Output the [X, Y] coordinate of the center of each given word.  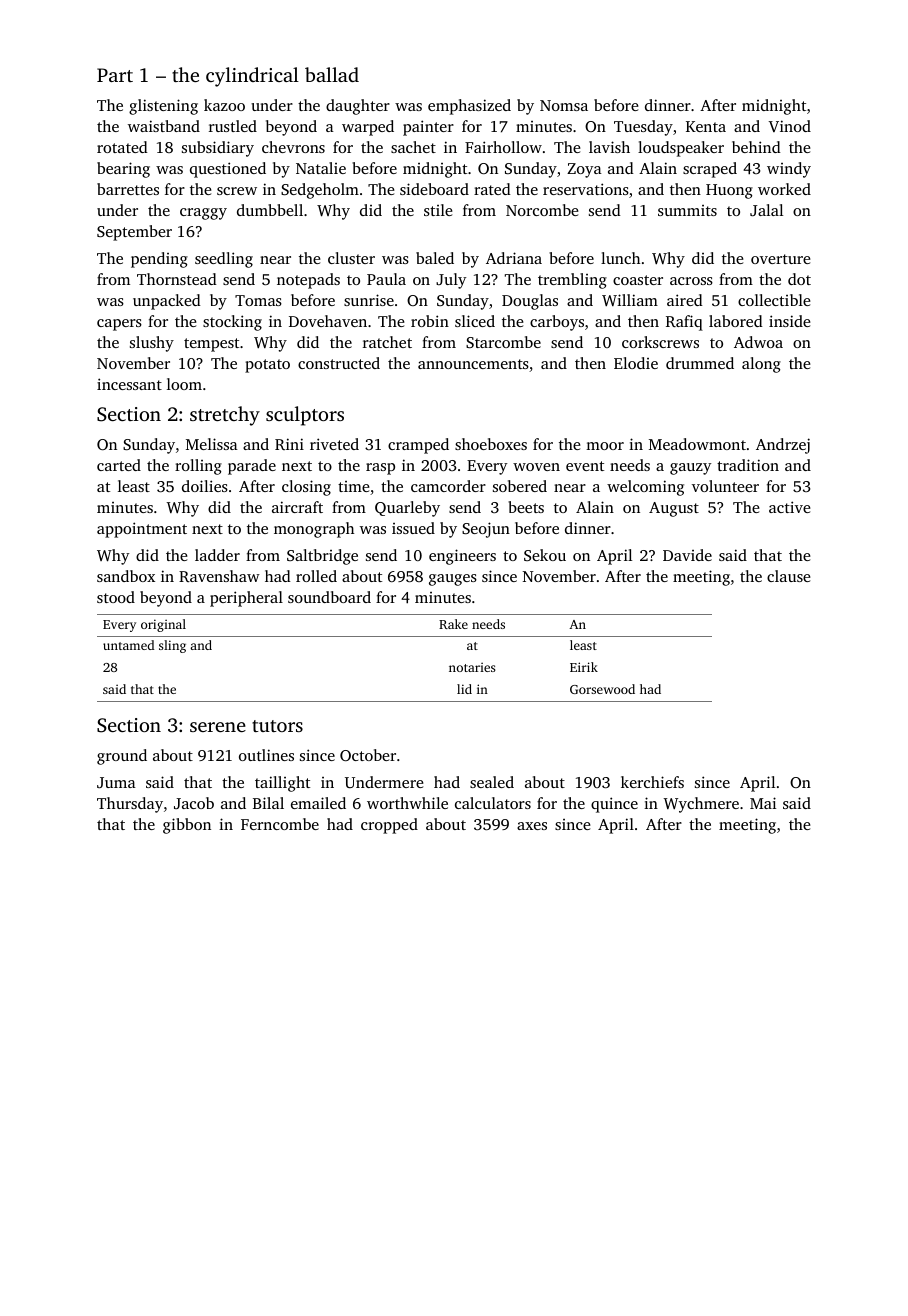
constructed [339, 363]
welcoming [645, 488]
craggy [203, 214]
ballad [332, 74]
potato [267, 366]
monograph [314, 530]
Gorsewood [602, 689]
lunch [620, 258]
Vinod [790, 126]
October [368, 755]
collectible [774, 300]
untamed [128, 645]
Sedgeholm [320, 191]
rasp [380, 469]
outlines [266, 755]
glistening [163, 107]
